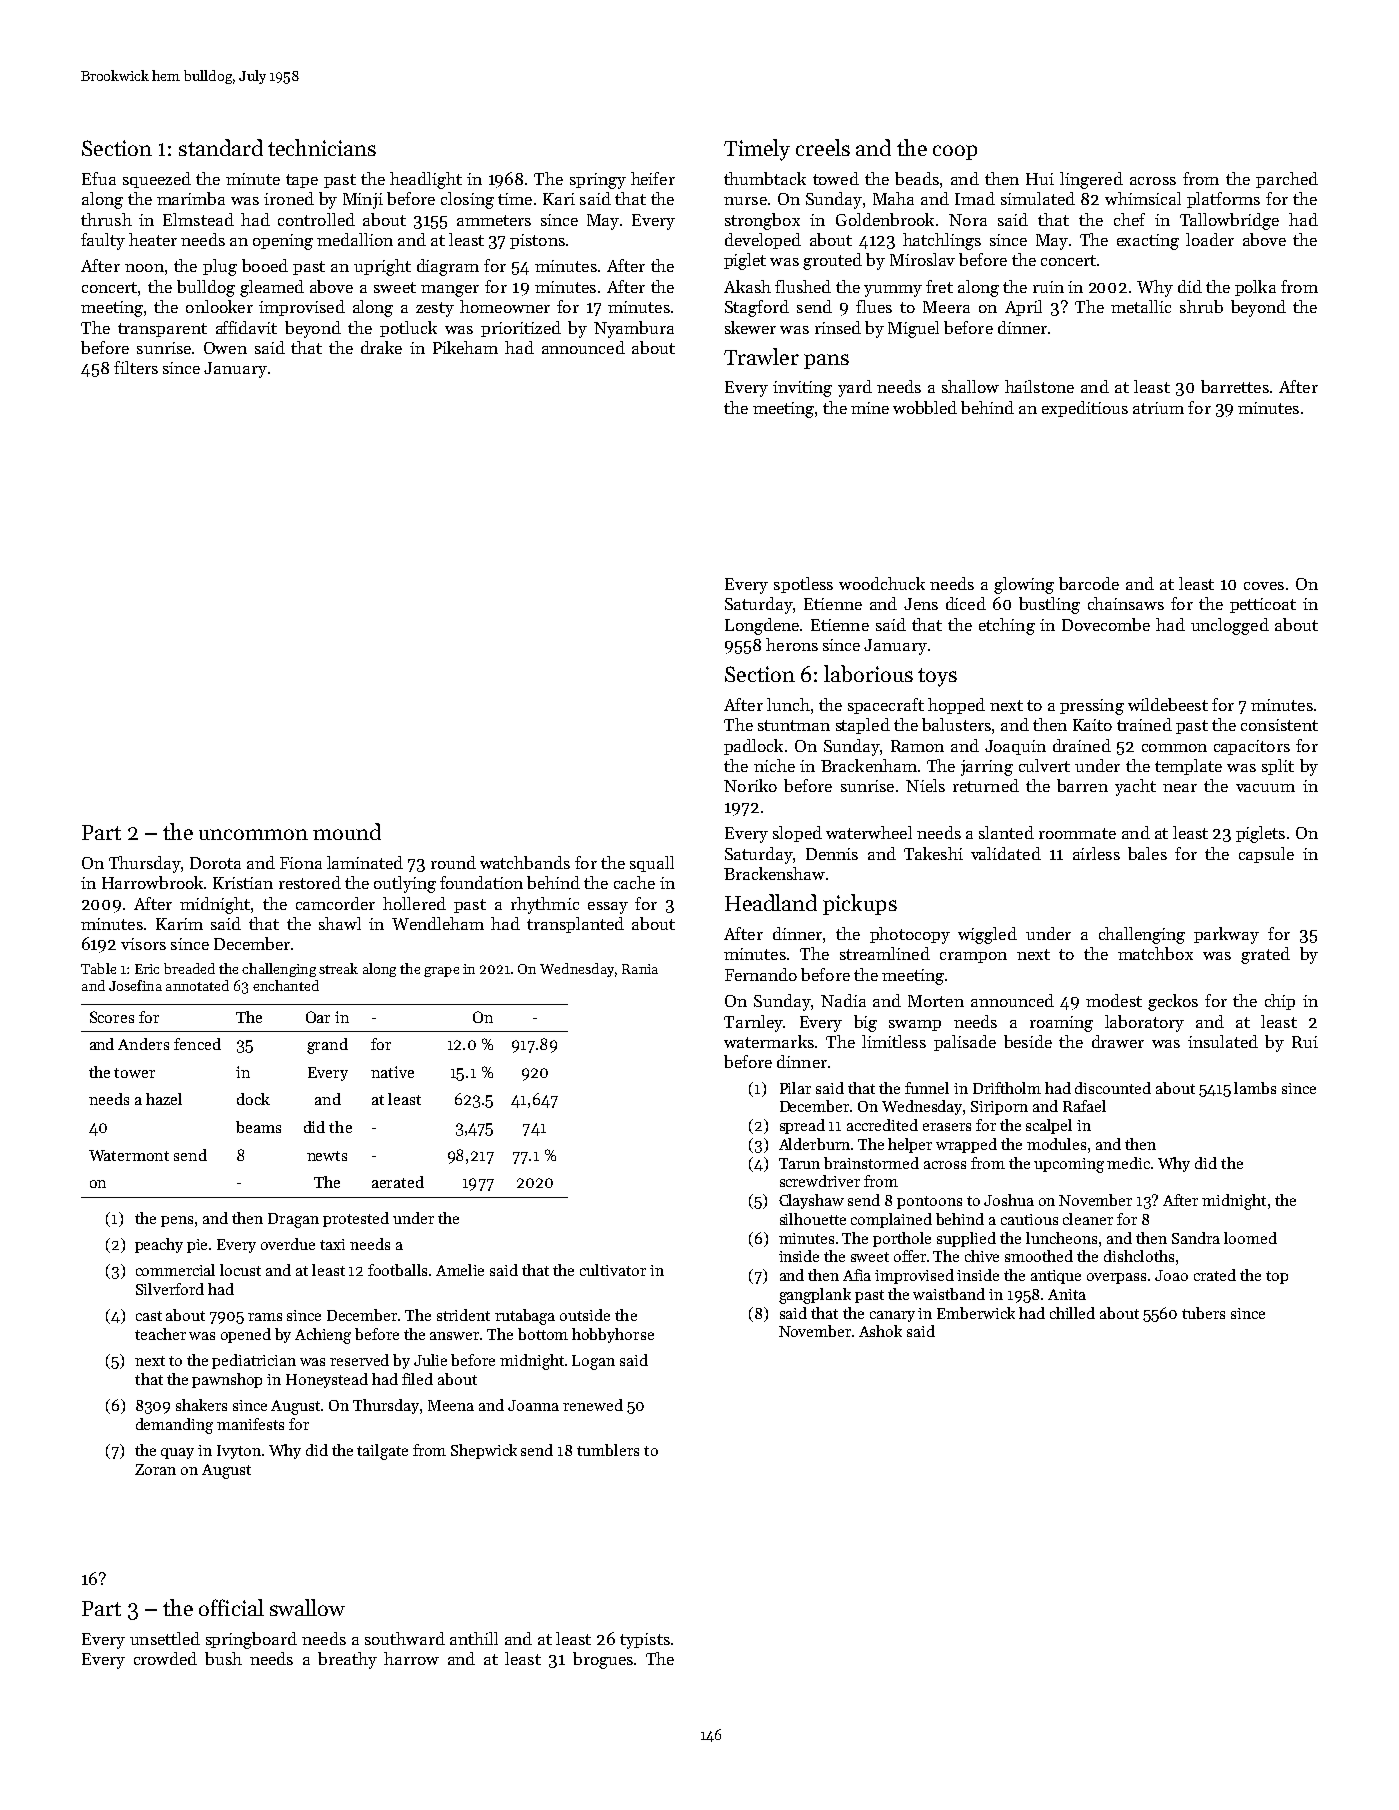  What do you see at coordinates (1230, 626) in the page?
I see `unclogged` at bounding box center [1230, 626].
